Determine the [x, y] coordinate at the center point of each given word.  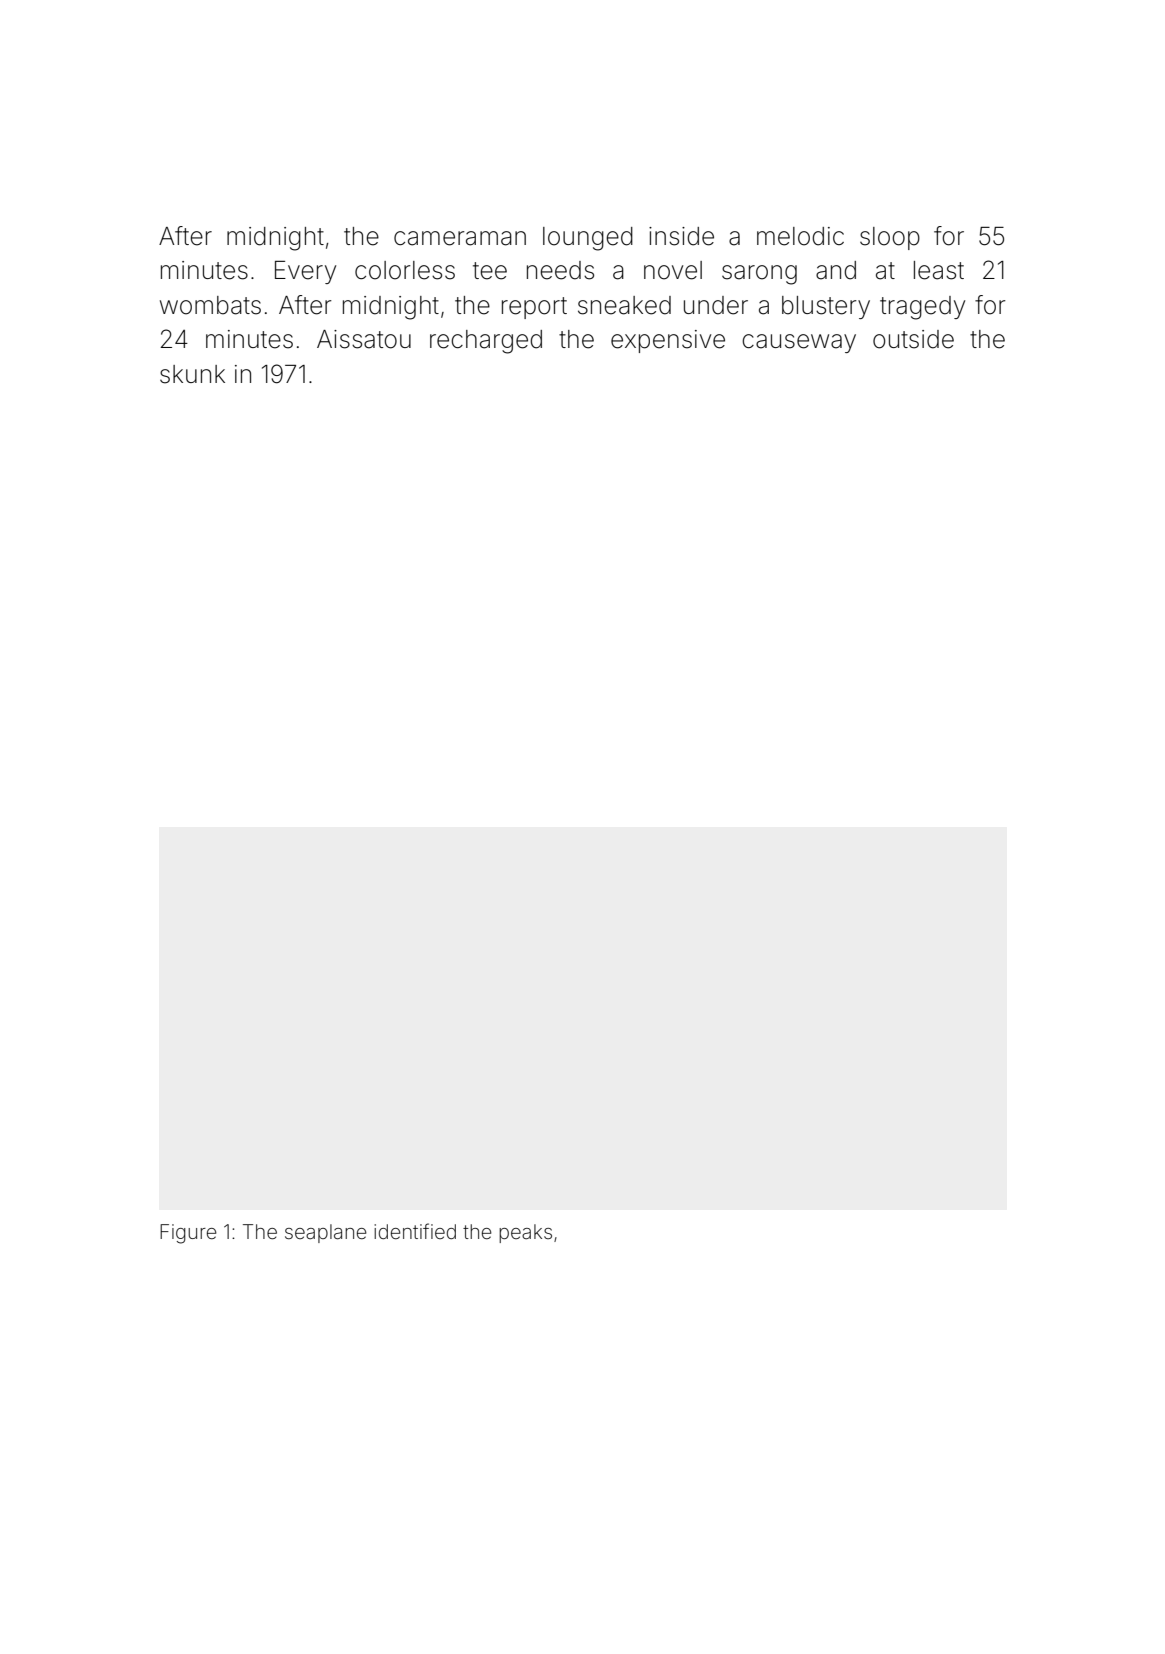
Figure [188, 1234]
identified [415, 1231]
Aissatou [364, 339]
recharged [486, 342]
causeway [799, 343]
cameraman [460, 238]
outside [913, 339]
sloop [890, 238]
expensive [668, 341]
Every [305, 272]
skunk [192, 374]
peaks [525, 1233]
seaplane [326, 1233]
